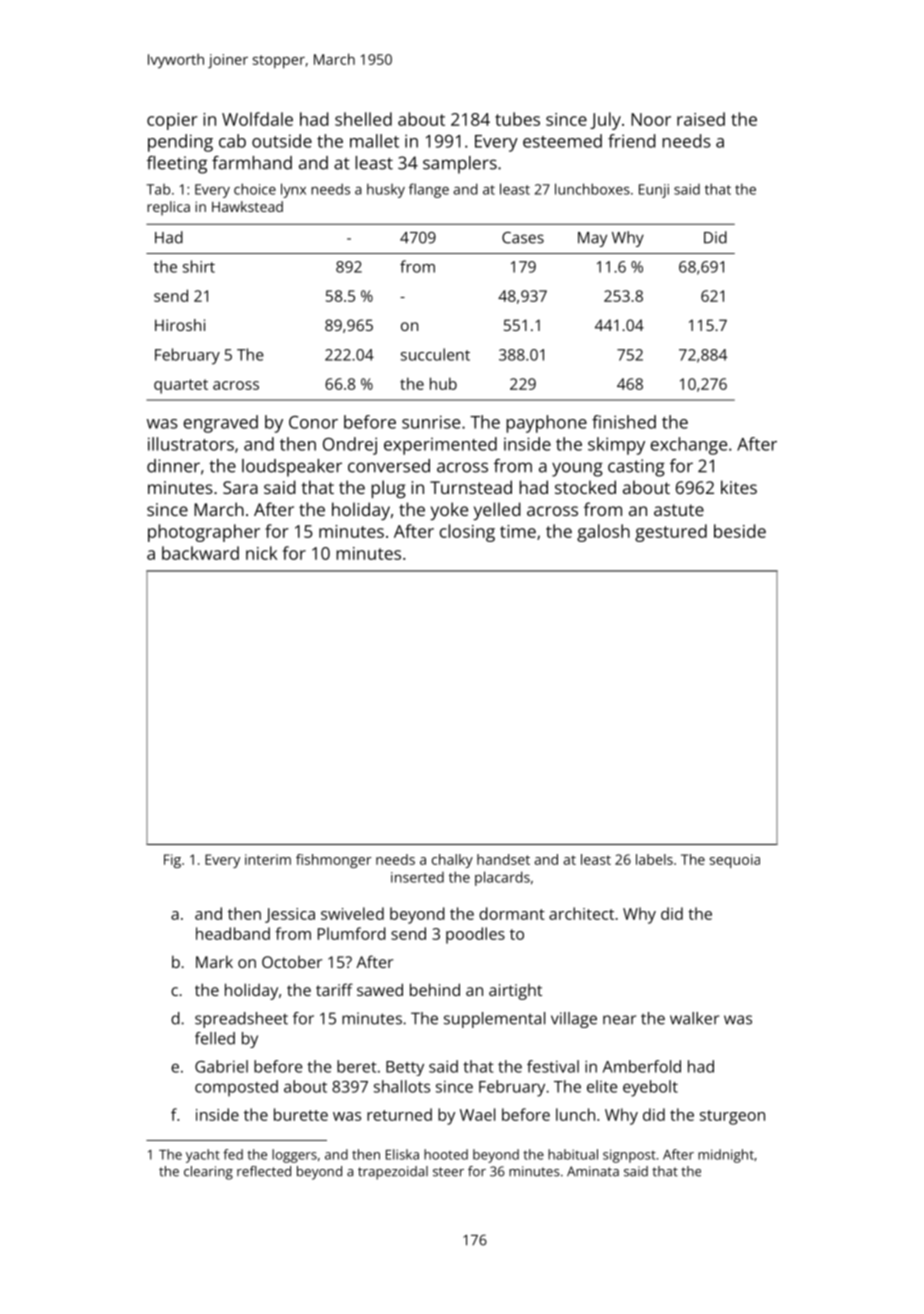  What do you see at coordinates (264, 1171) in the screenshot?
I see `reflected` at bounding box center [264, 1171].
